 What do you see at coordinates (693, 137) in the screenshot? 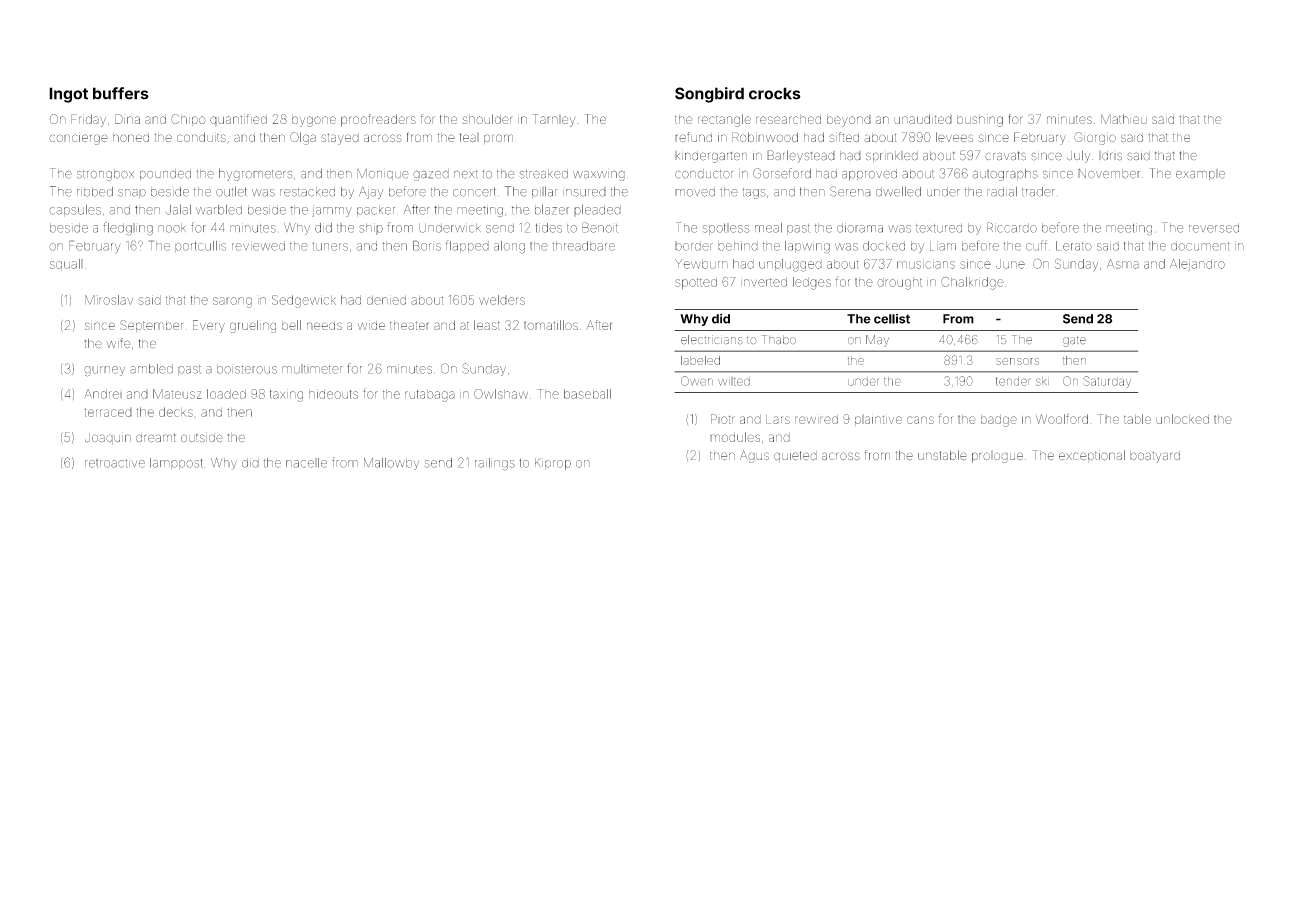
I see `refund` at bounding box center [693, 137].
